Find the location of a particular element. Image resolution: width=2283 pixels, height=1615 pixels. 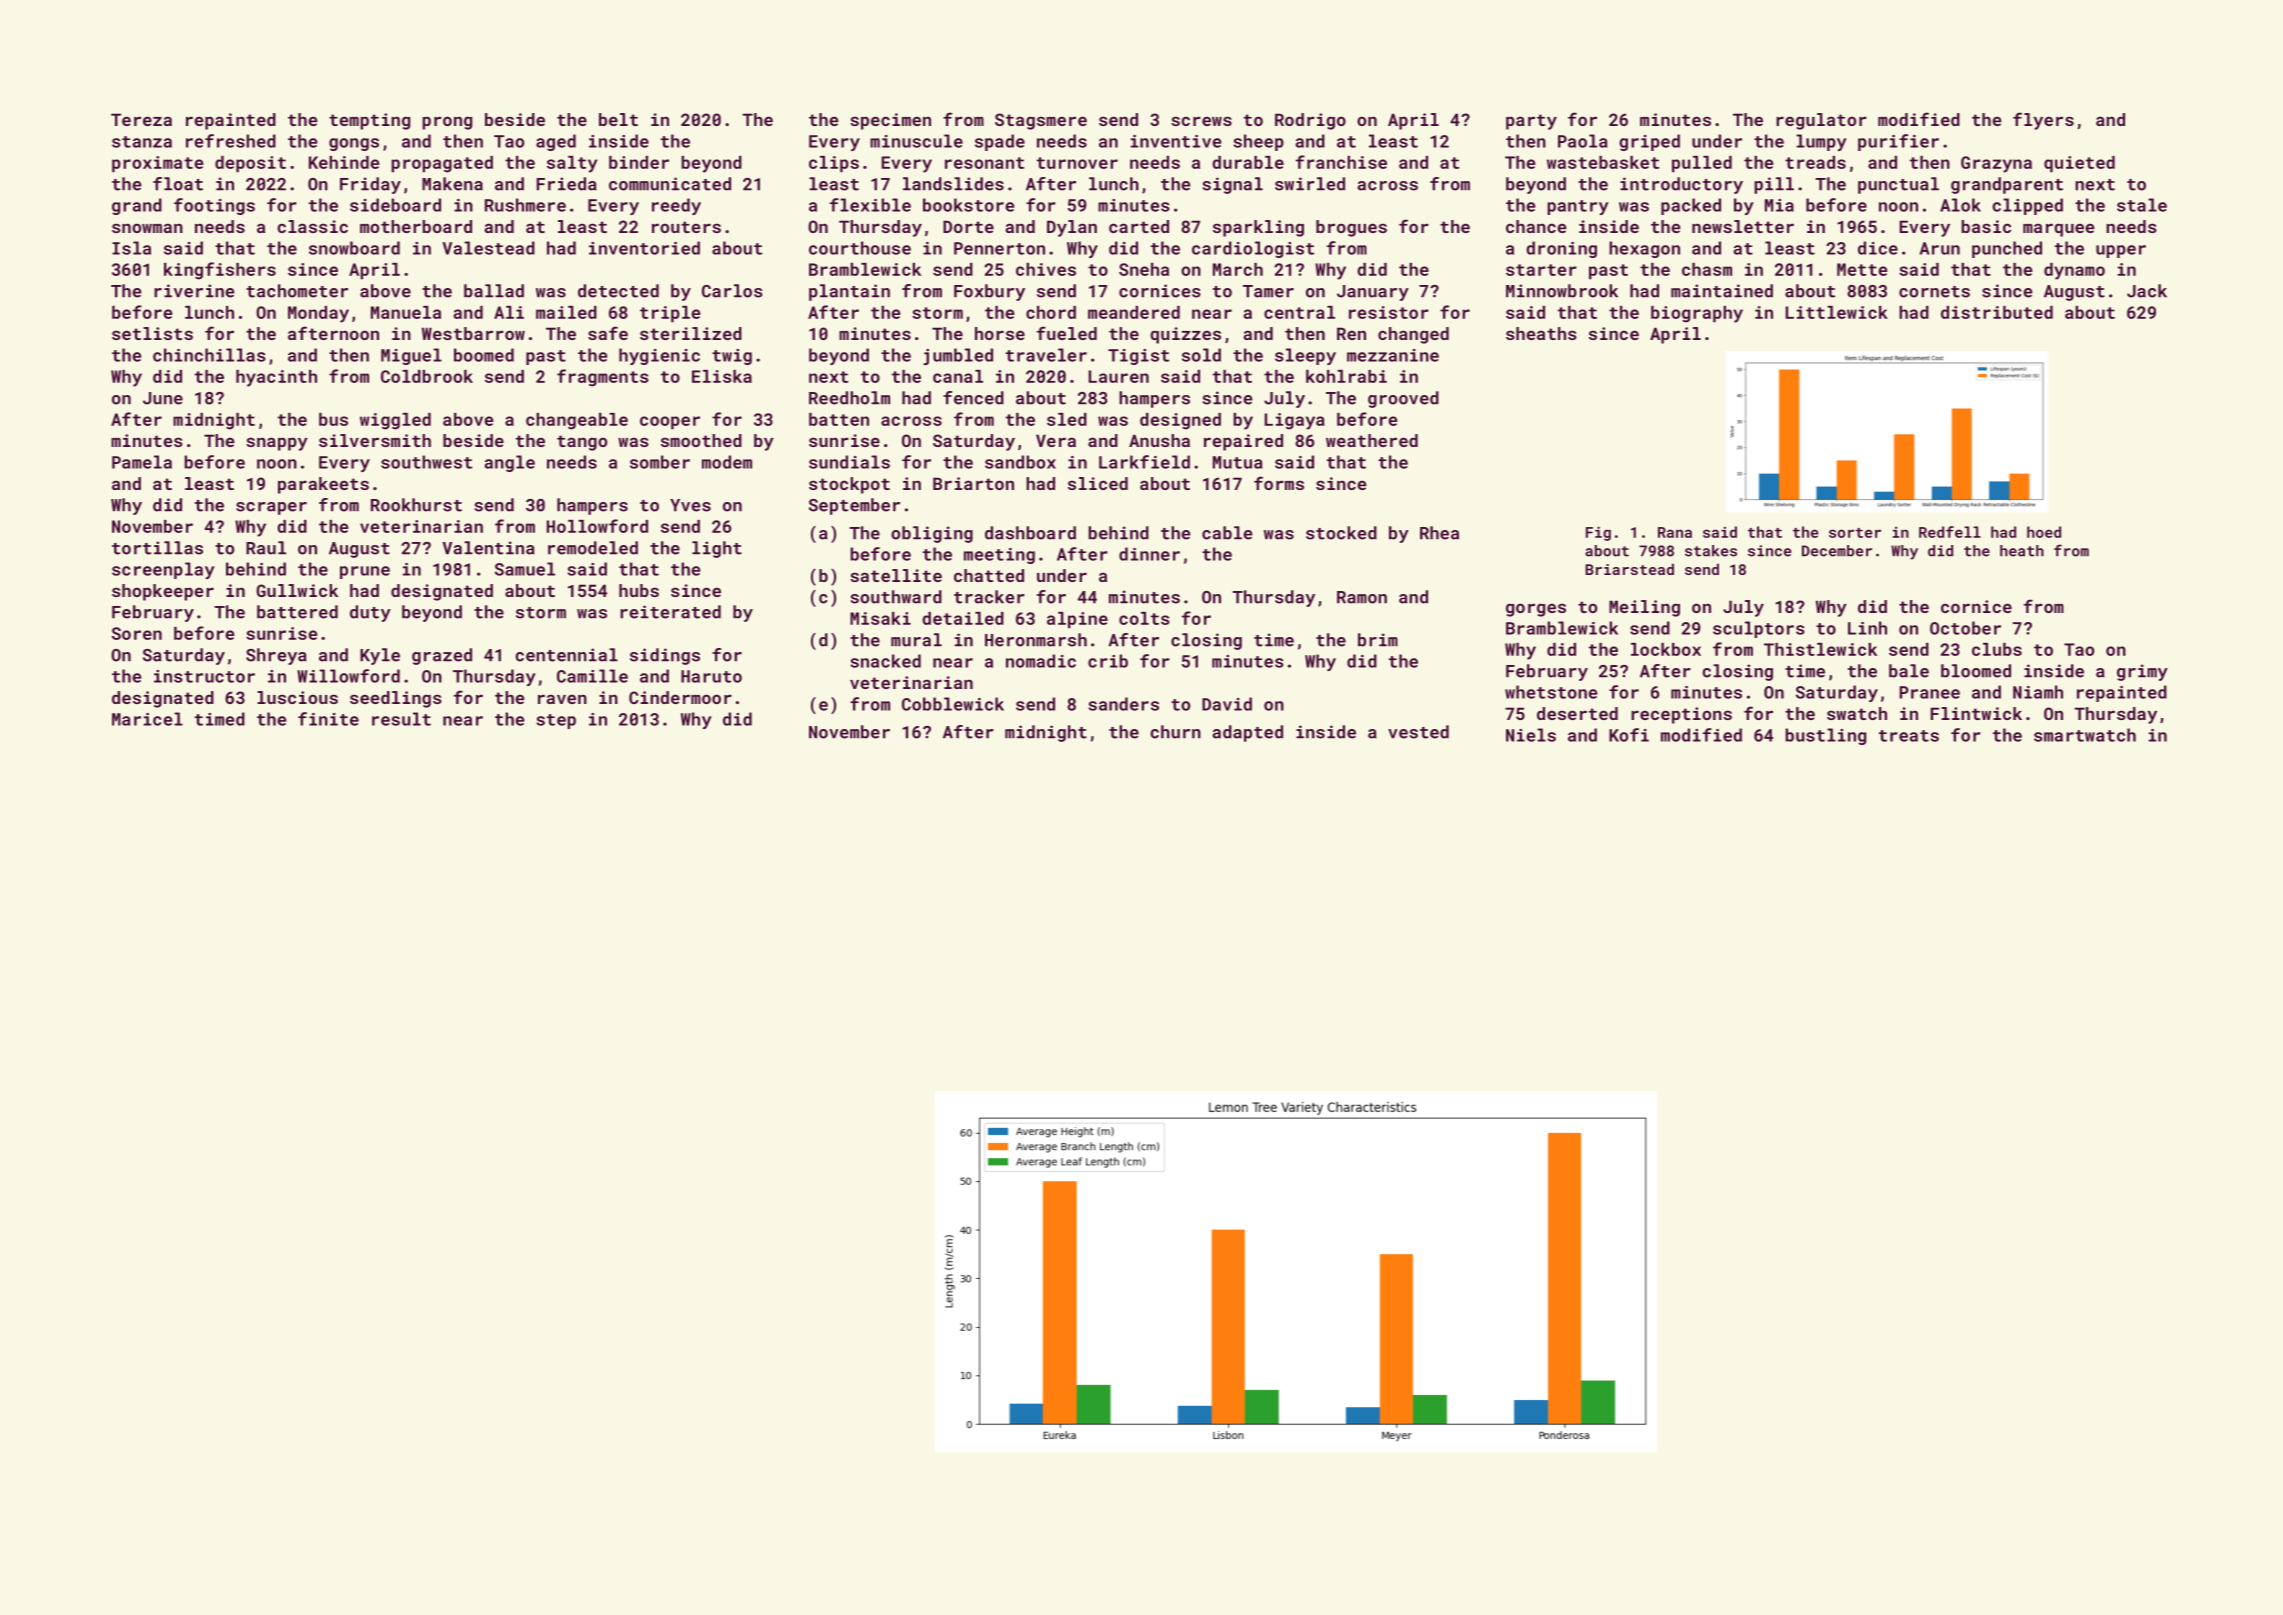

Tamer is located at coordinates (1268, 291).
